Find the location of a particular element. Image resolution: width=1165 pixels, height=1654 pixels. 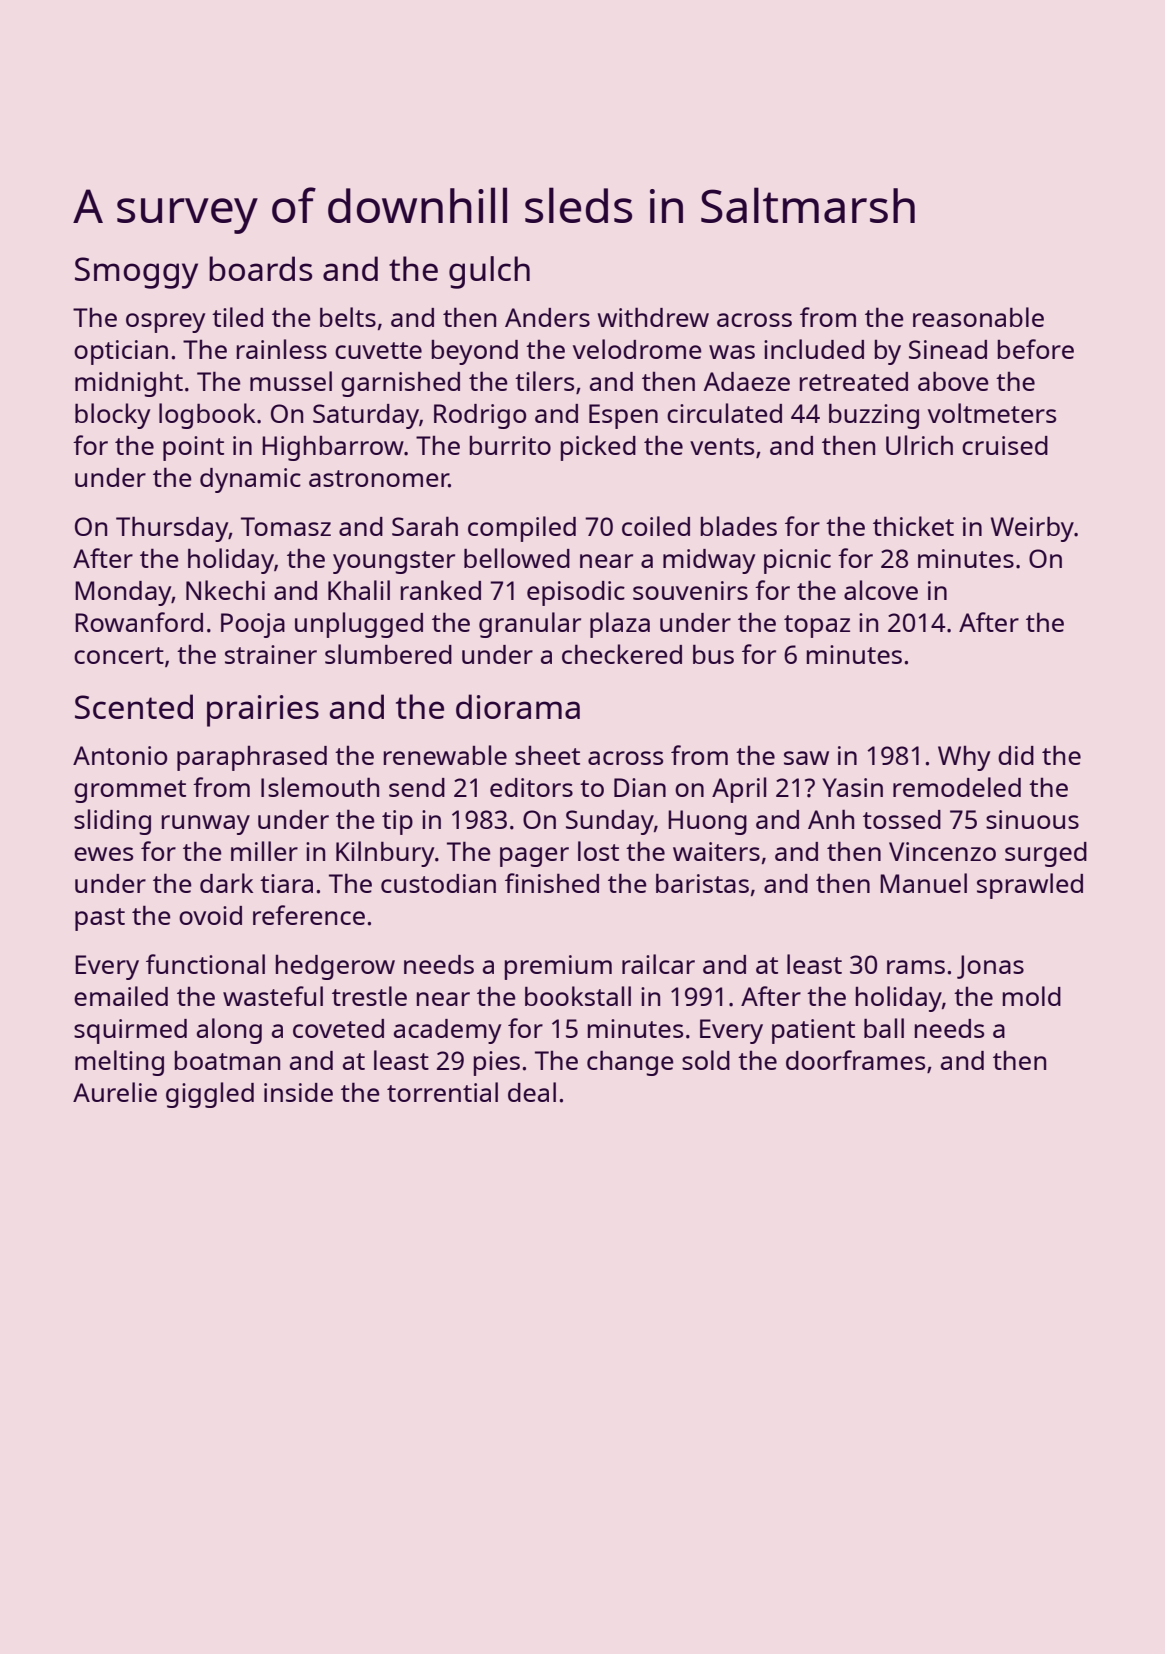

doorframes is located at coordinates (855, 1060).
